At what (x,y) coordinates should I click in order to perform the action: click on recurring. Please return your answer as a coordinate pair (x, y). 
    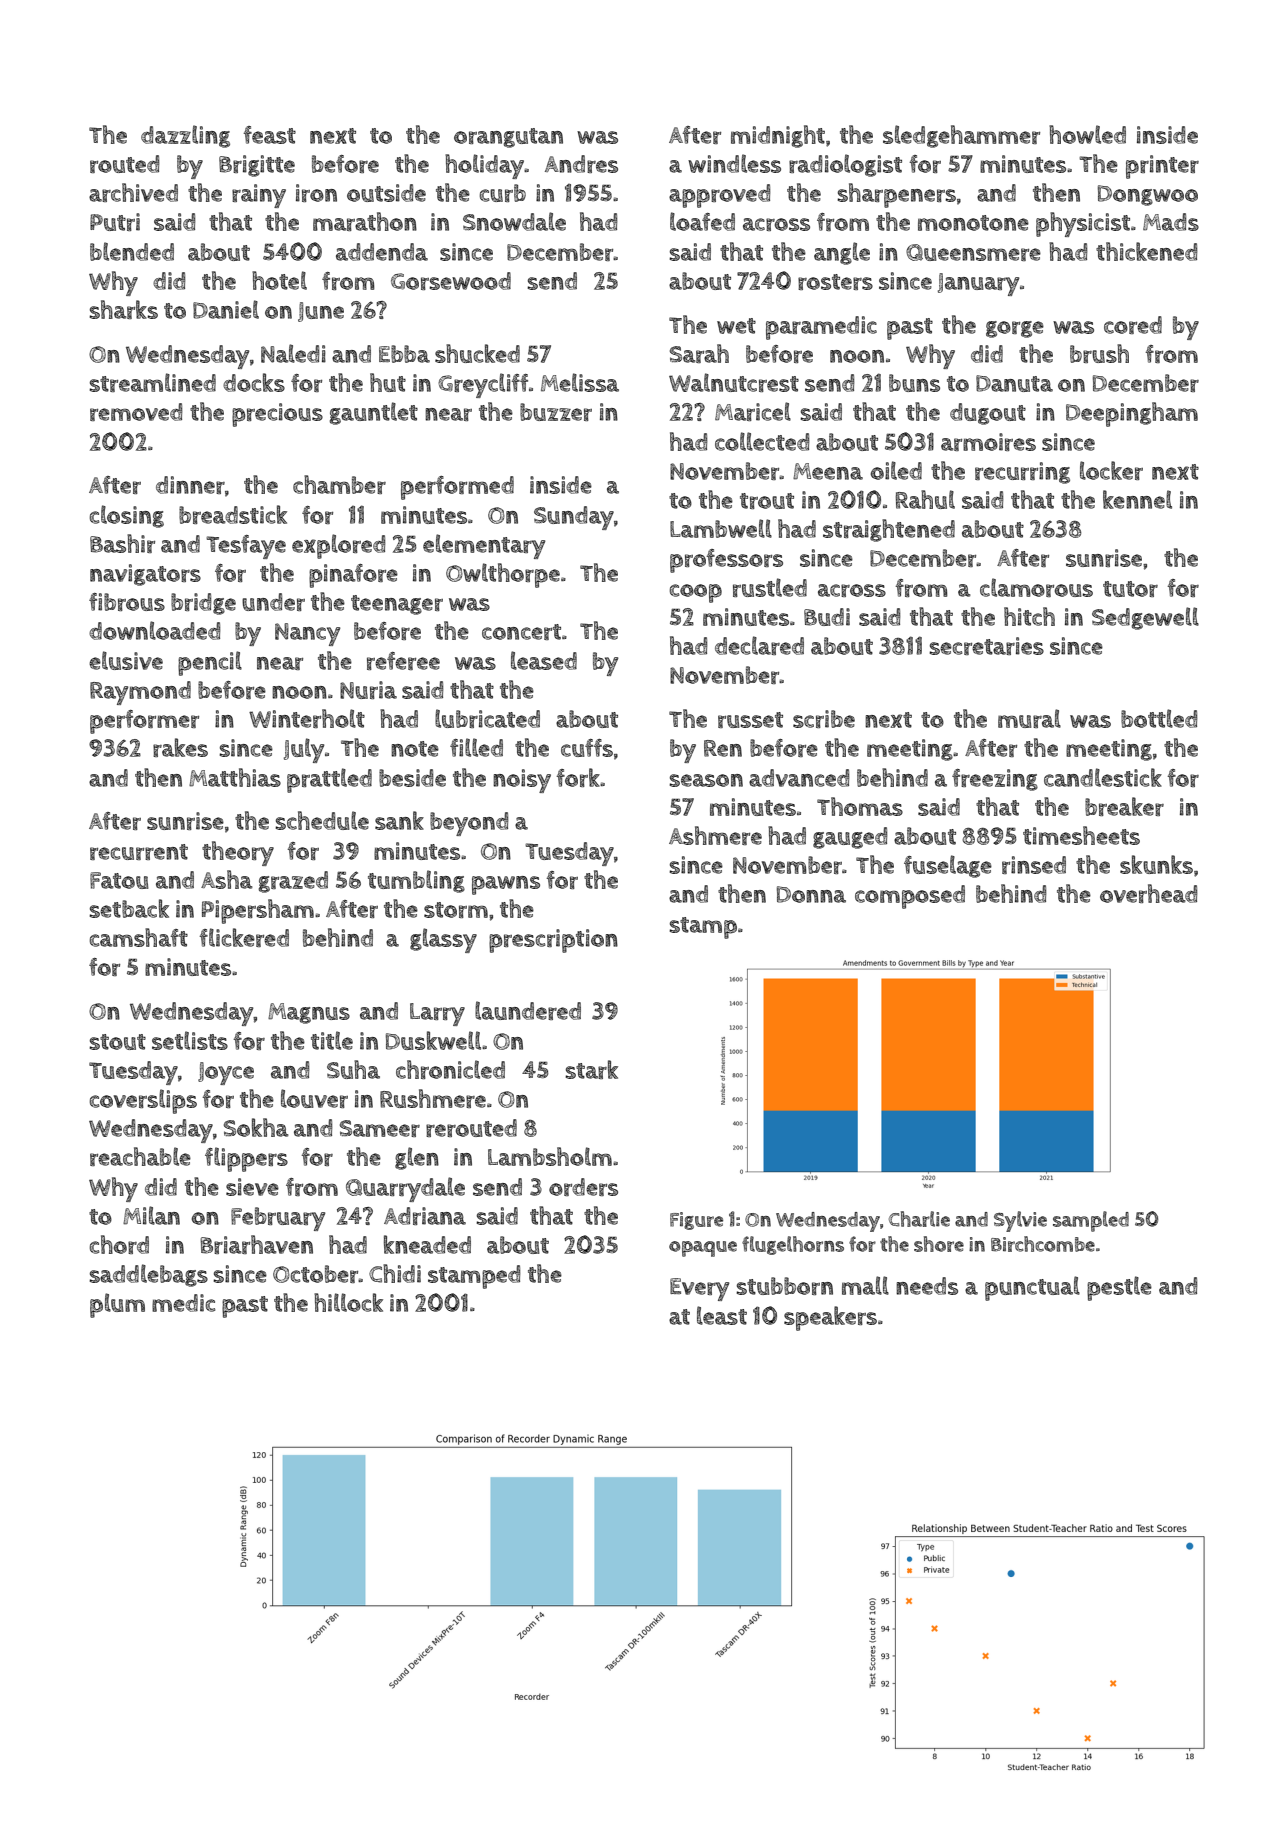
    Looking at the image, I should click on (1022, 473).
